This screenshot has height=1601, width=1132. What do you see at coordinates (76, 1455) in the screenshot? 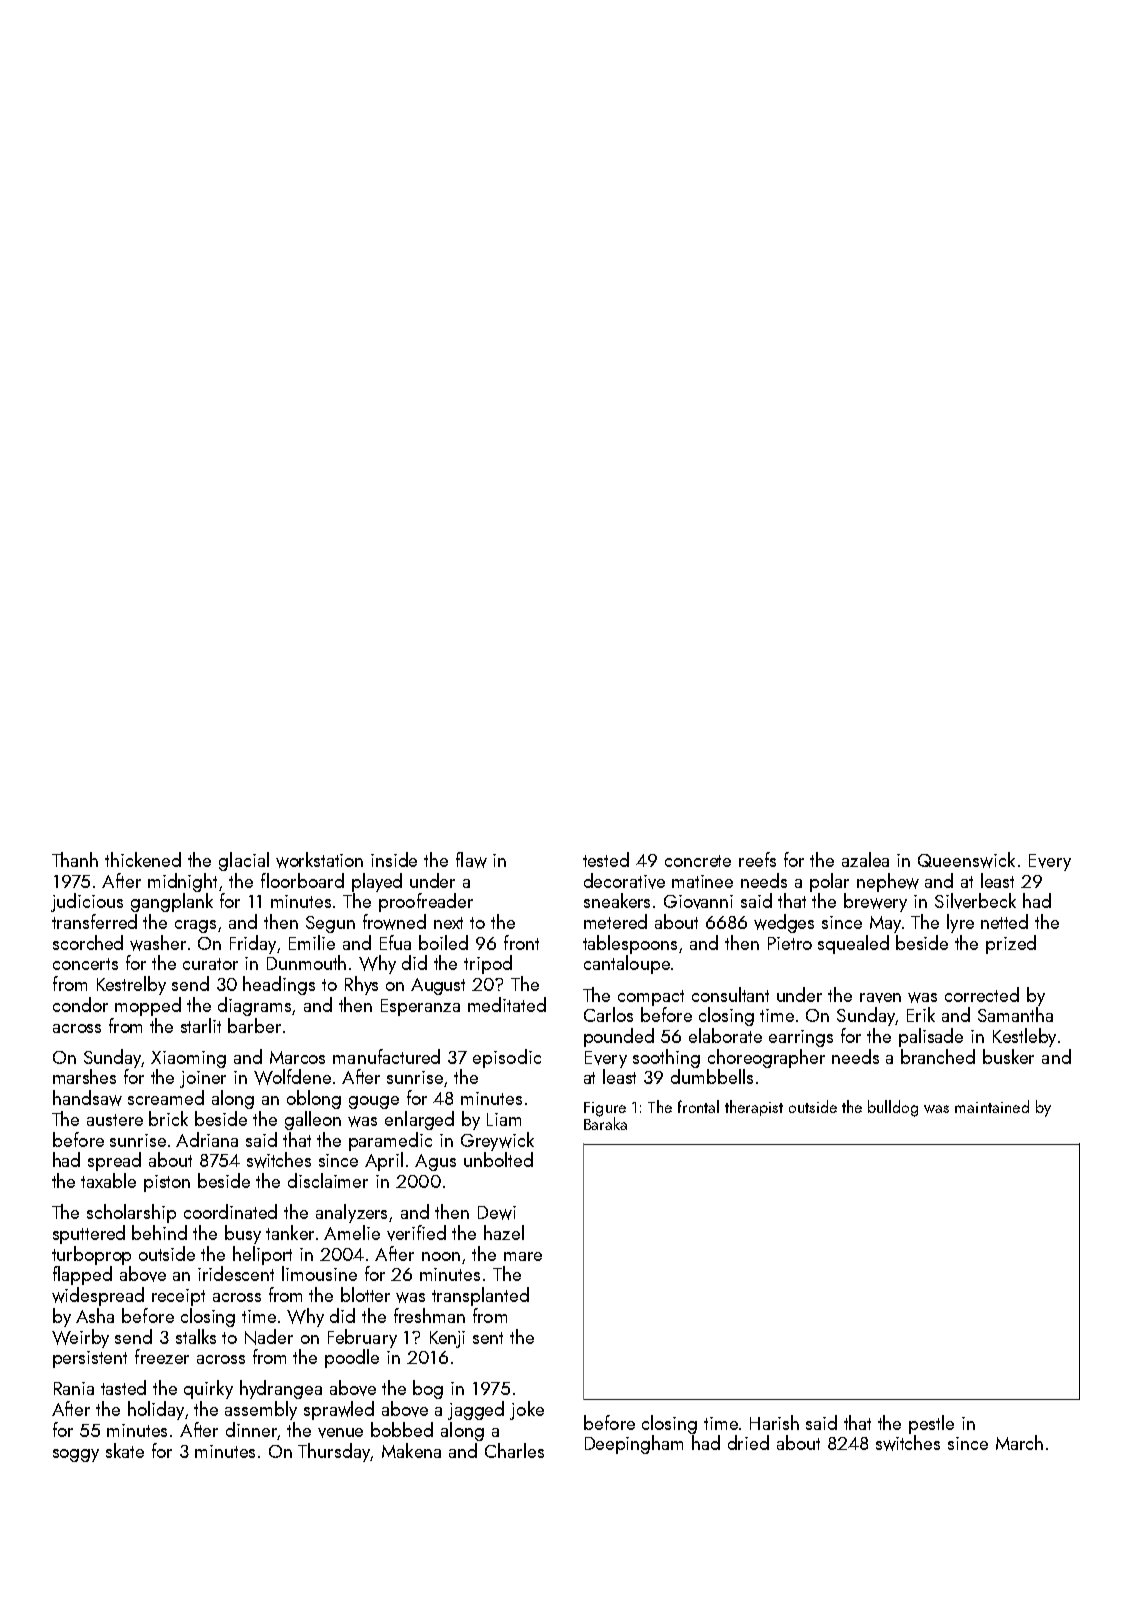
I see `soggy` at bounding box center [76, 1455].
